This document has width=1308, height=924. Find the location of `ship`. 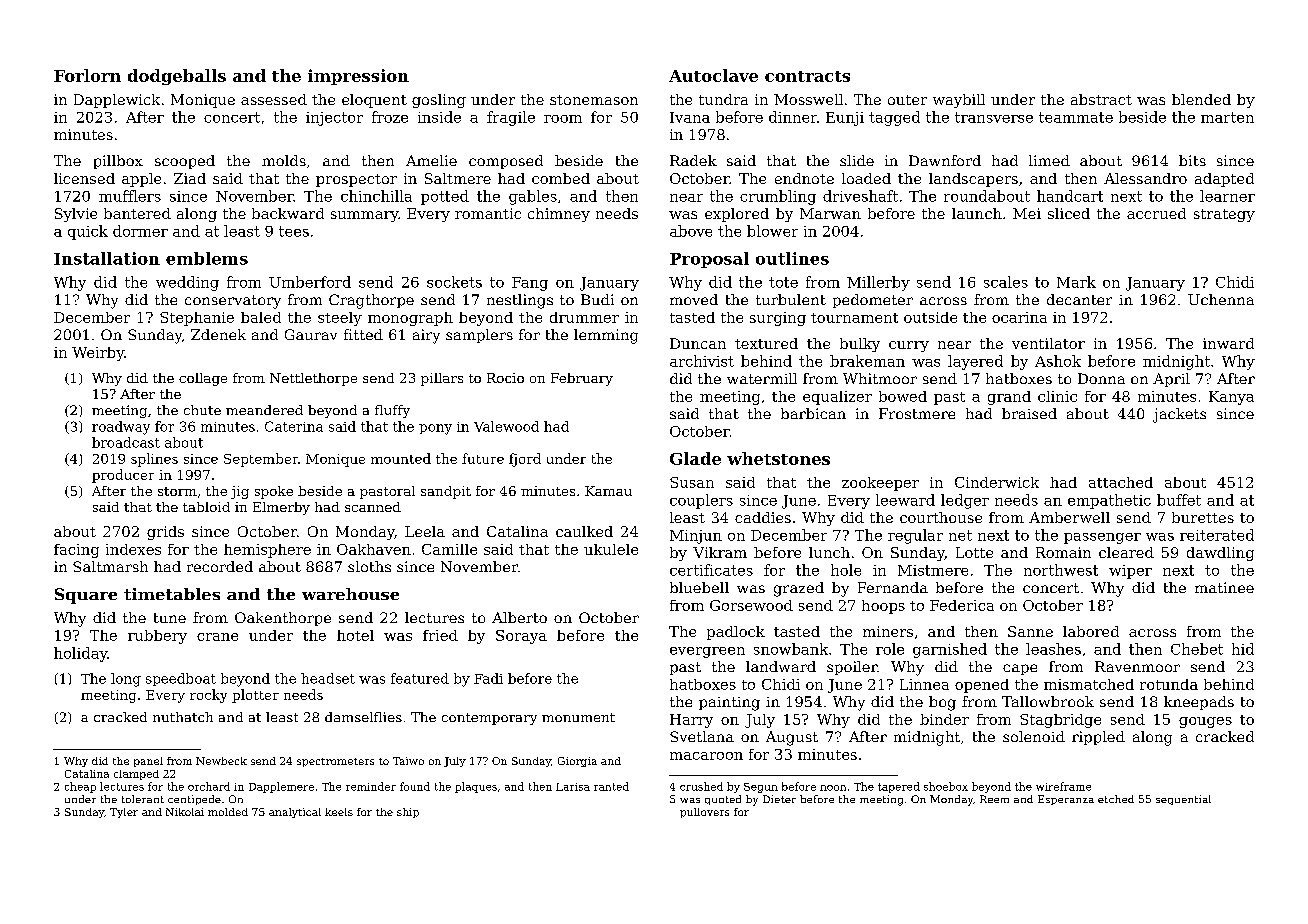

ship is located at coordinates (408, 813).
